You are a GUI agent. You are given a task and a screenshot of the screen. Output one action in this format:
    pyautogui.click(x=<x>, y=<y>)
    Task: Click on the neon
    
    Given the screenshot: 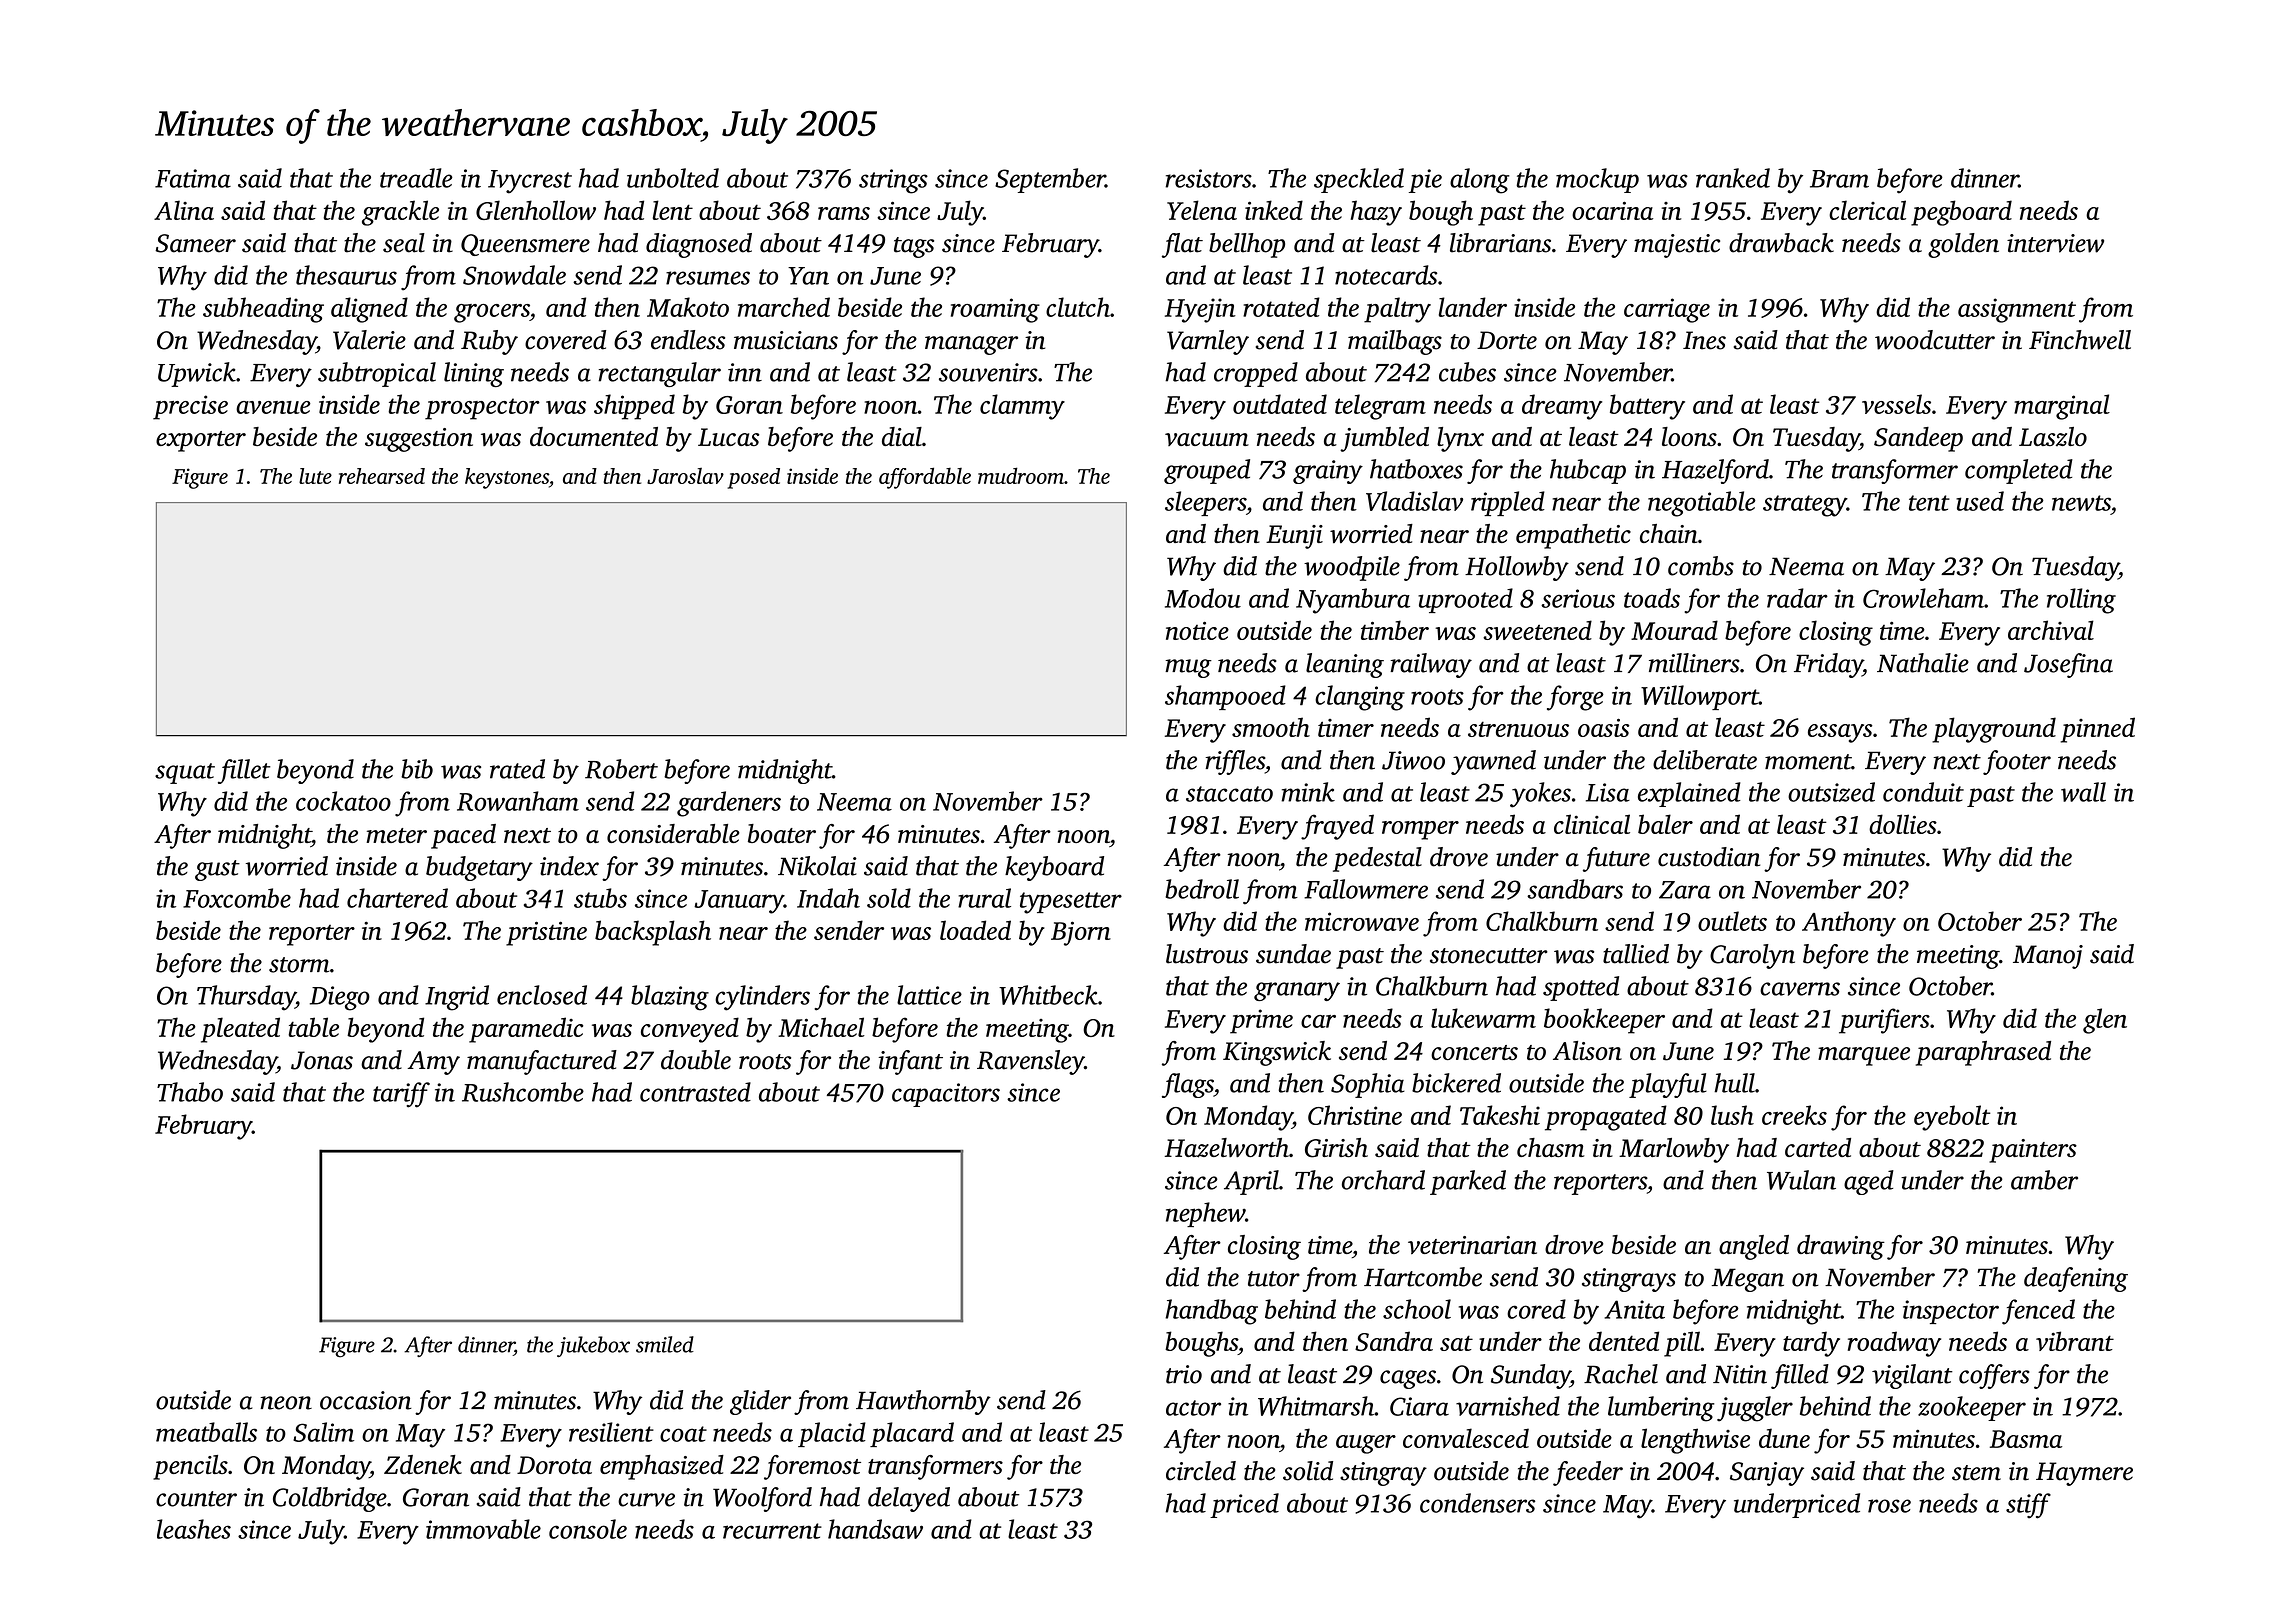 What is the action you would take?
    pyautogui.click(x=286, y=1403)
